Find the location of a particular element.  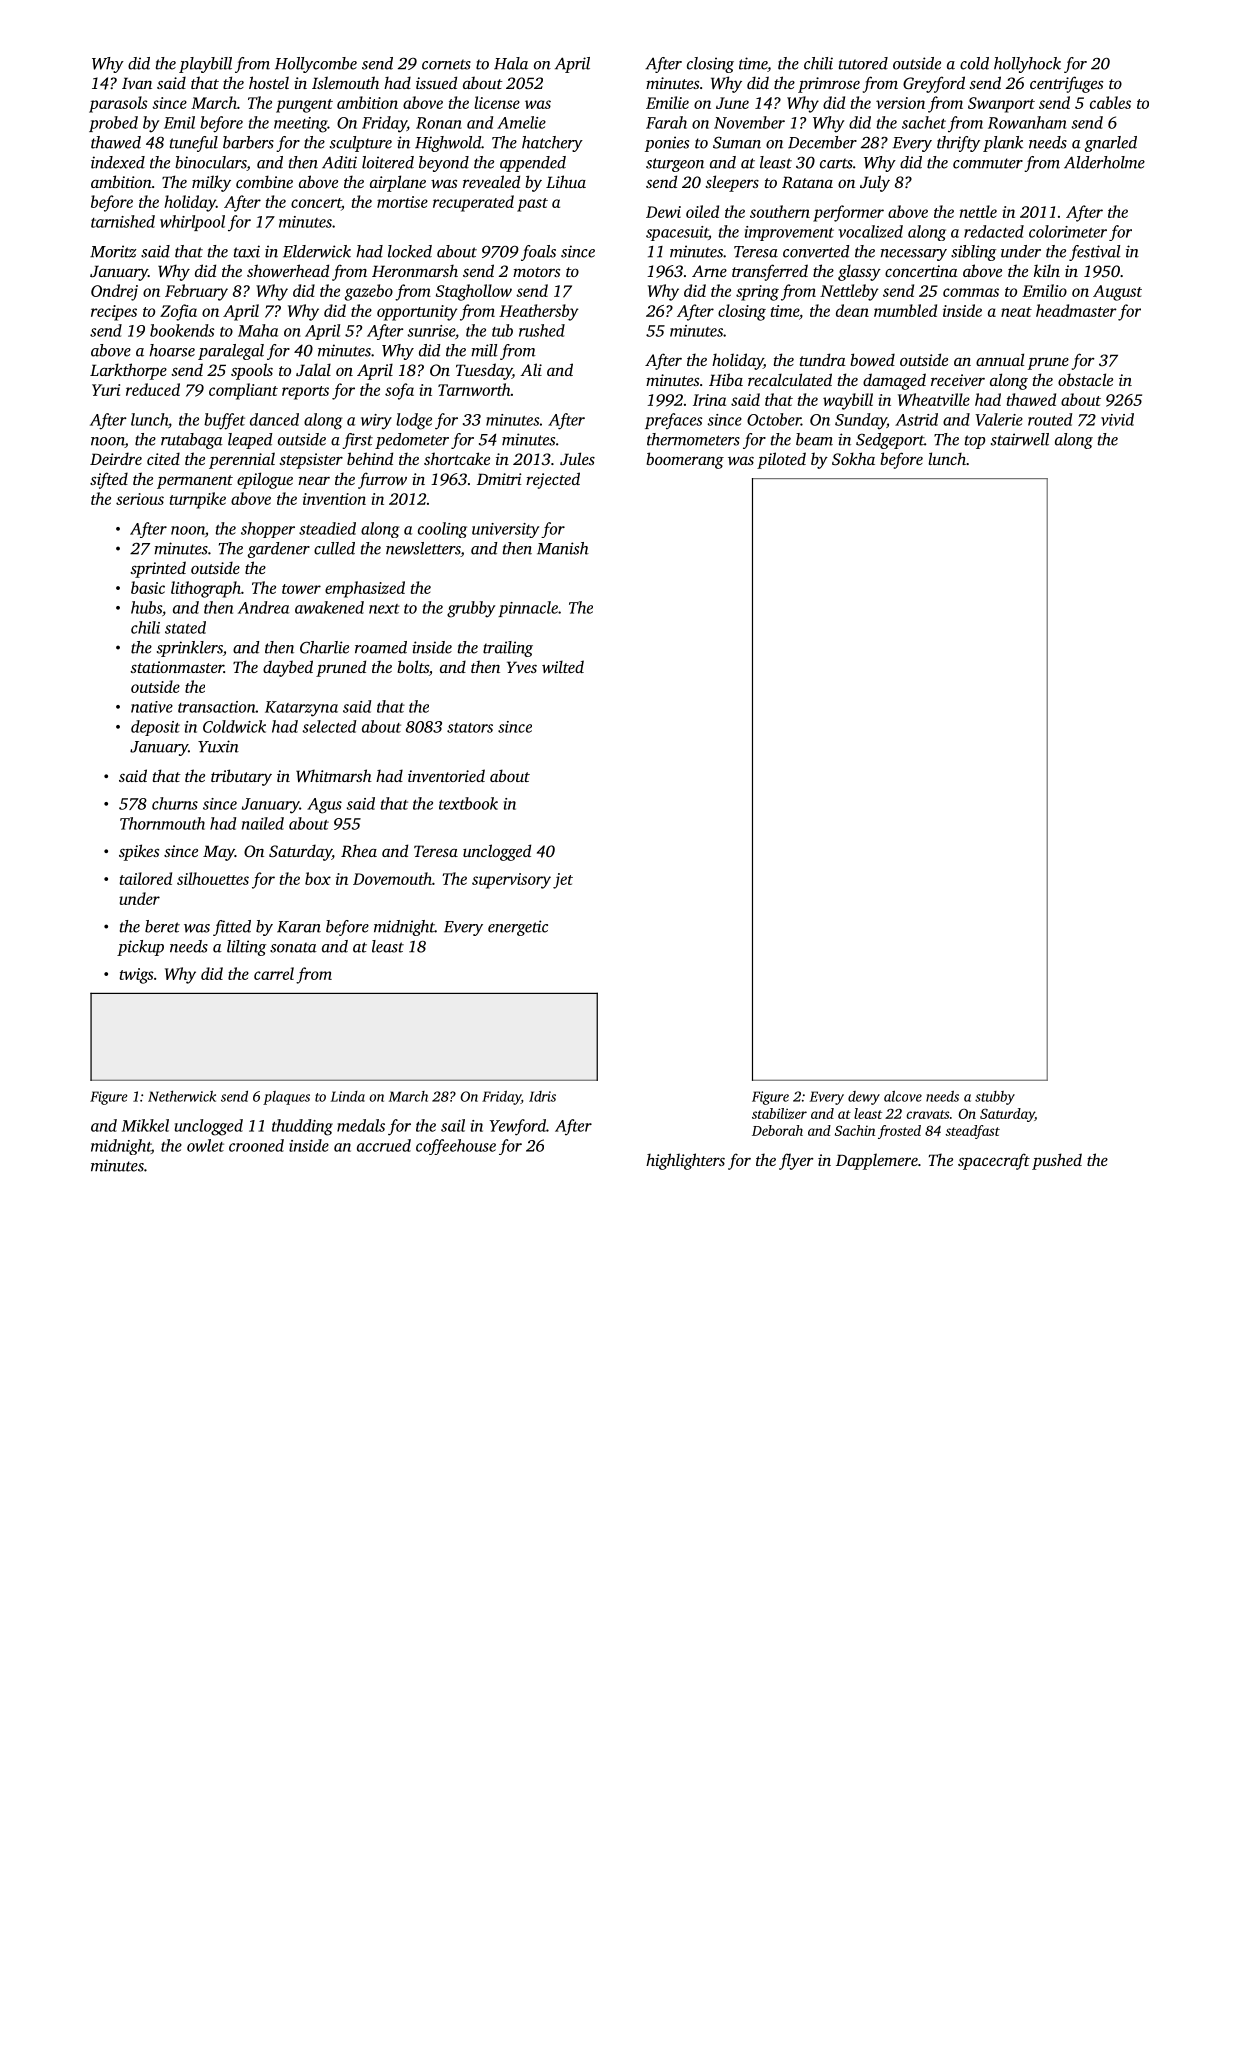

October is located at coordinates (774, 419).
